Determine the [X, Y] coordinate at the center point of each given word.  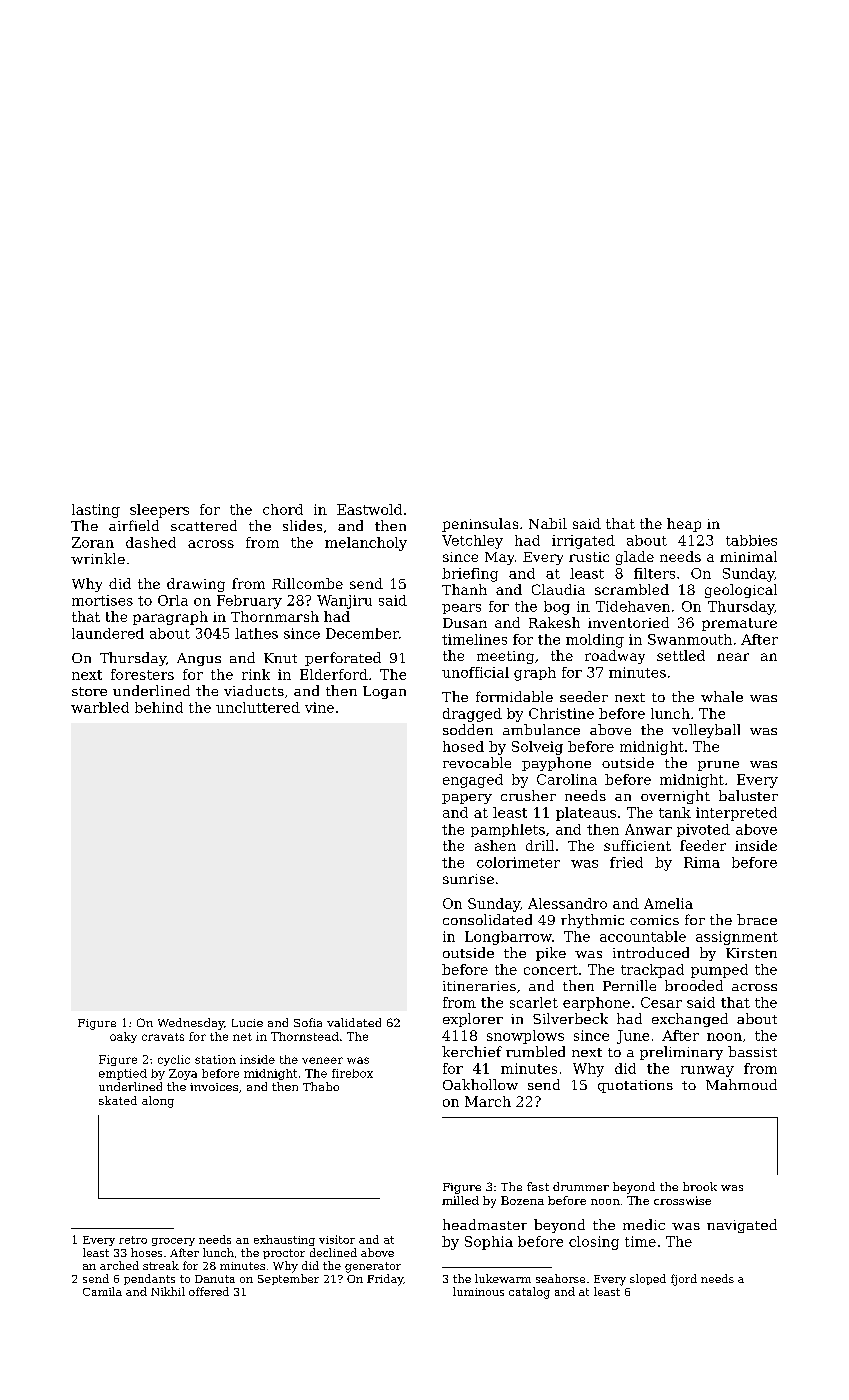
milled [460, 1200]
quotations [635, 1086]
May [499, 558]
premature [739, 624]
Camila [102, 1291]
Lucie [247, 1023]
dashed [151, 542]
